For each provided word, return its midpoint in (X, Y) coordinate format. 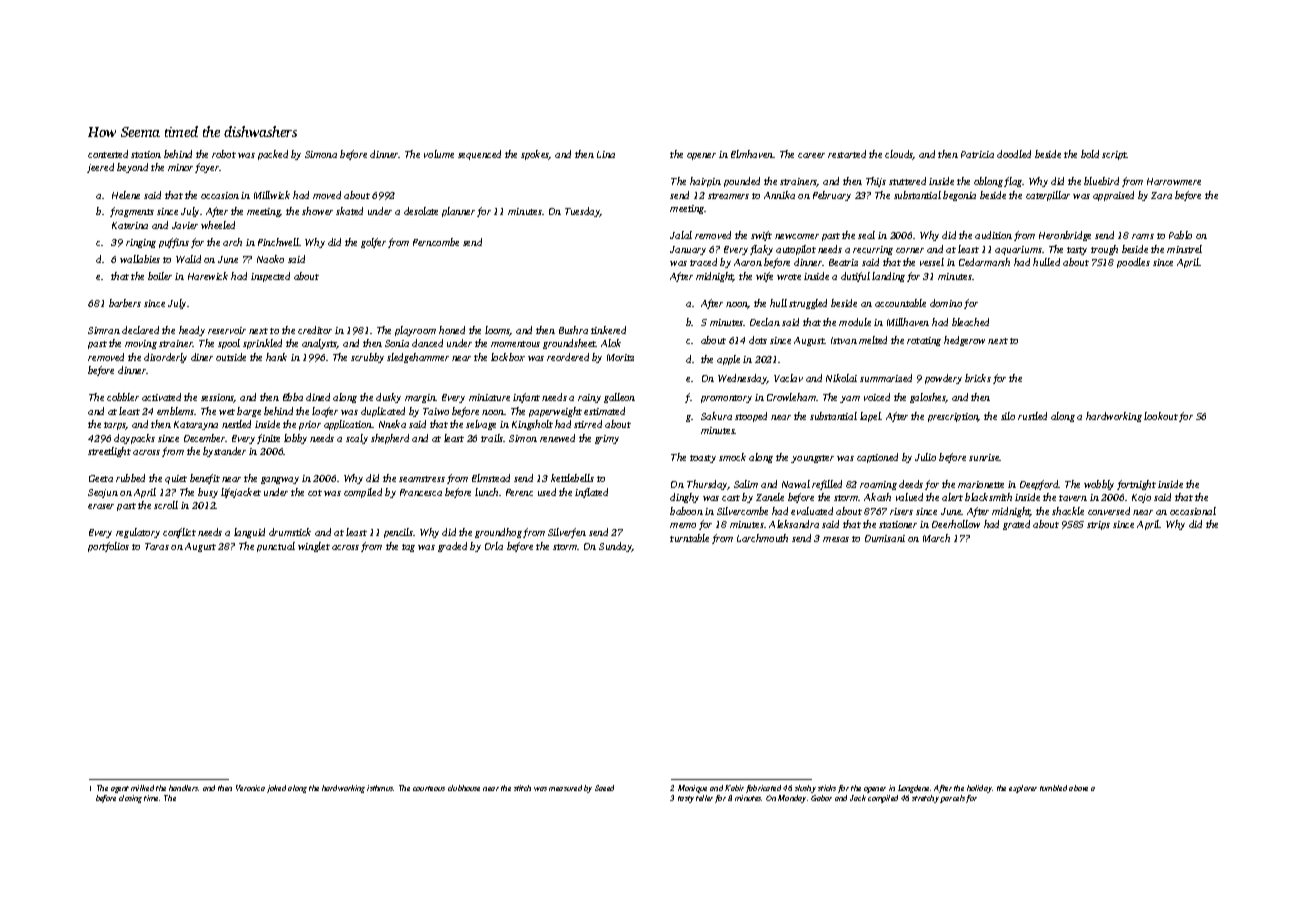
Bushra (573, 330)
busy (208, 493)
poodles (1133, 263)
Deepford (1039, 485)
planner (458, 212)
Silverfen (567, 533)
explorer (1023, 789)
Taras (157, 546)
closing (130, 799)
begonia (959, 196)
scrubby (367, 358)
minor (180, 167)
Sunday (615, 547)
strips (1098, 525)
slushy (805, 789)
